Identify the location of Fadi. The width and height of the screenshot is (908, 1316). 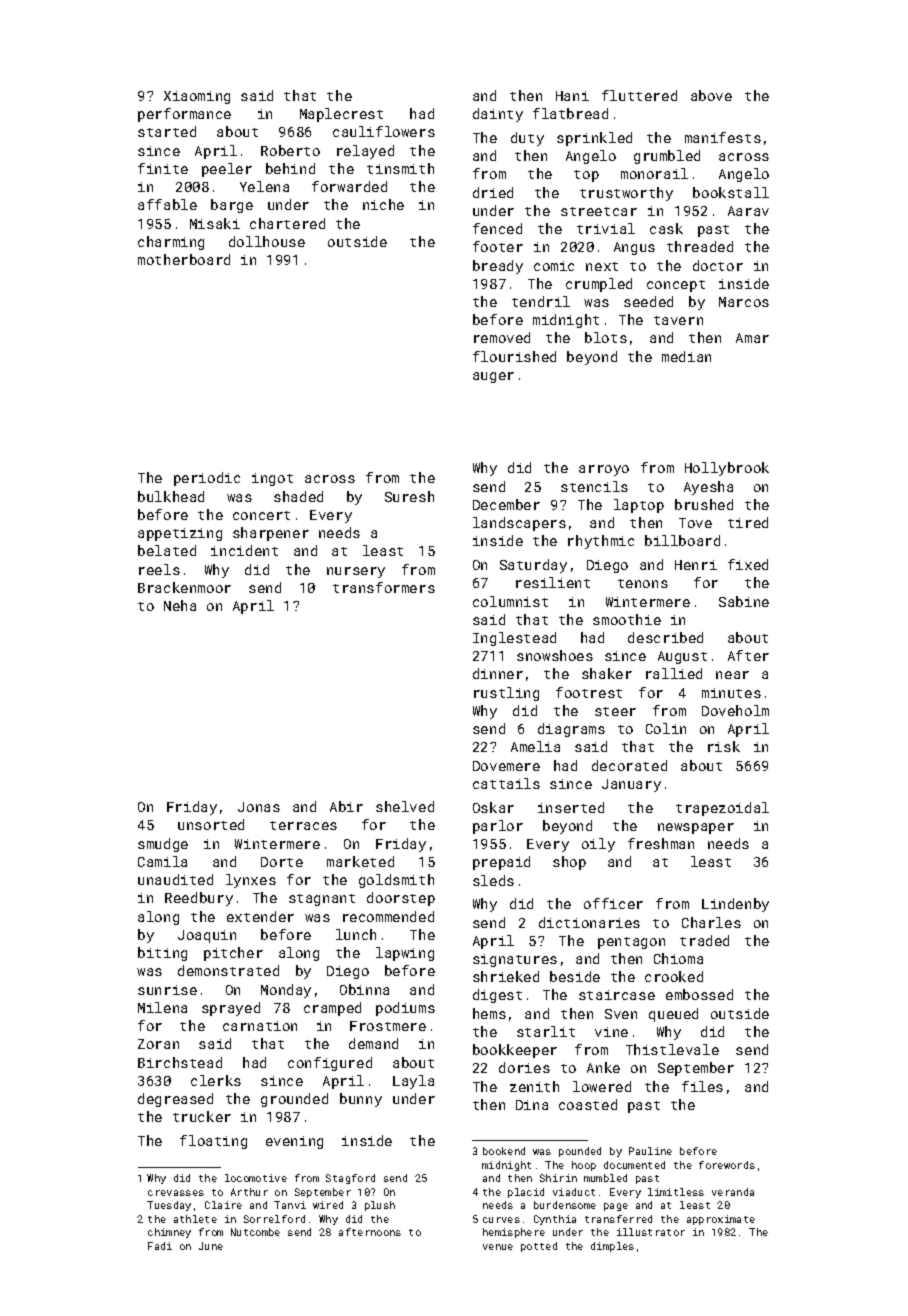
(160, 1246).
